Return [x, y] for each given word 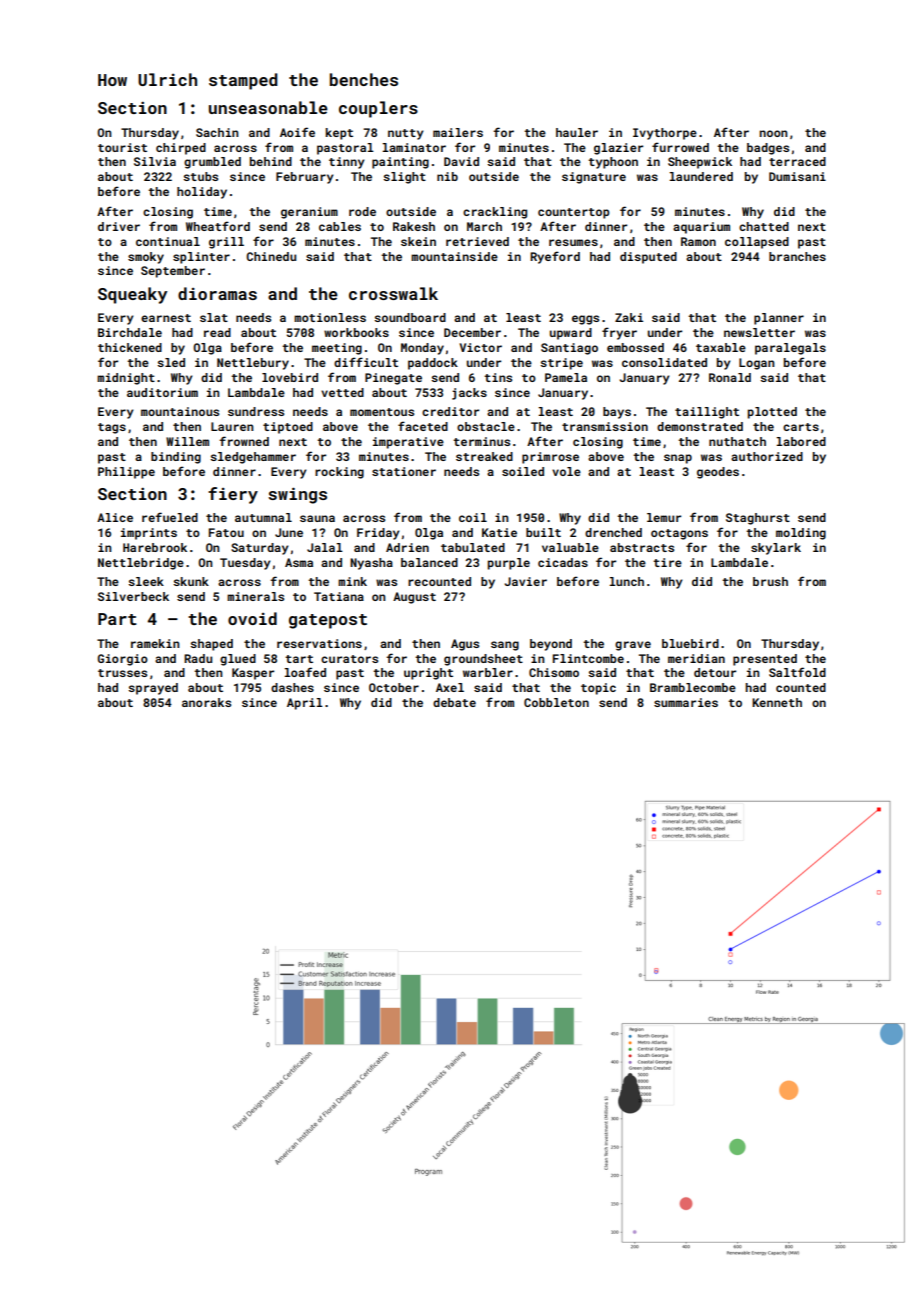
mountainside [454, 256]
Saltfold [797, 672]
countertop [574, 213]
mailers [458, 132]
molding [801, 534]
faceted [423, 426]
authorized [767, 456]
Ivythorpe [665, 134]
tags [112, 428]
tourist [122, 147]
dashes [292, 687]
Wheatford [218, 226]
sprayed [153, 689]
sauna [317, 518]
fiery [233, 495]
